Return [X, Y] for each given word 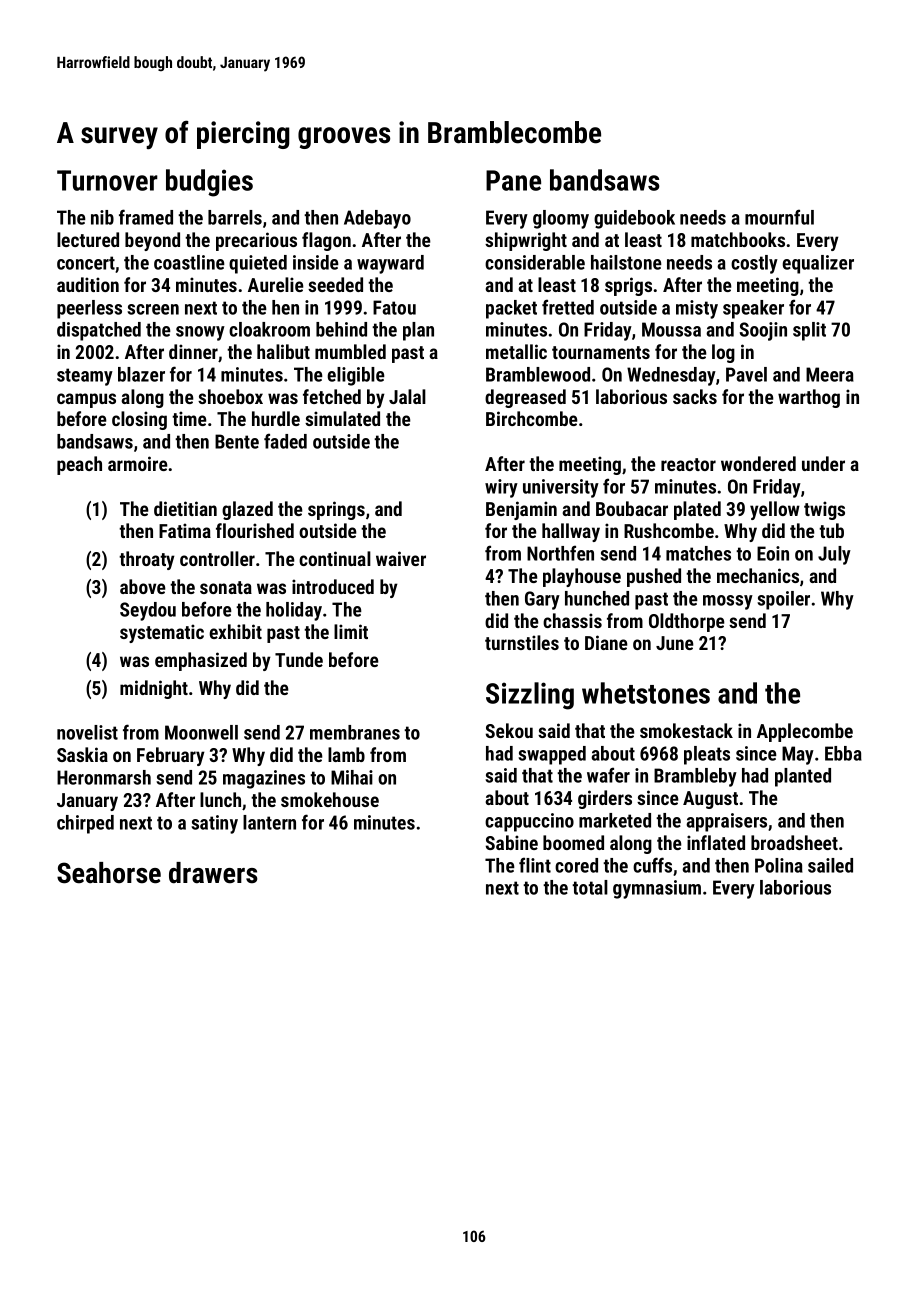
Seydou [148, 611]
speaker [753, 309]
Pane [513, 180]
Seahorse [109, 873]
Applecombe [805, 732]
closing [139, 420]
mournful [779, 217]
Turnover [107, 180]
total [590, 887]
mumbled [350, 351]
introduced [333, 586]
